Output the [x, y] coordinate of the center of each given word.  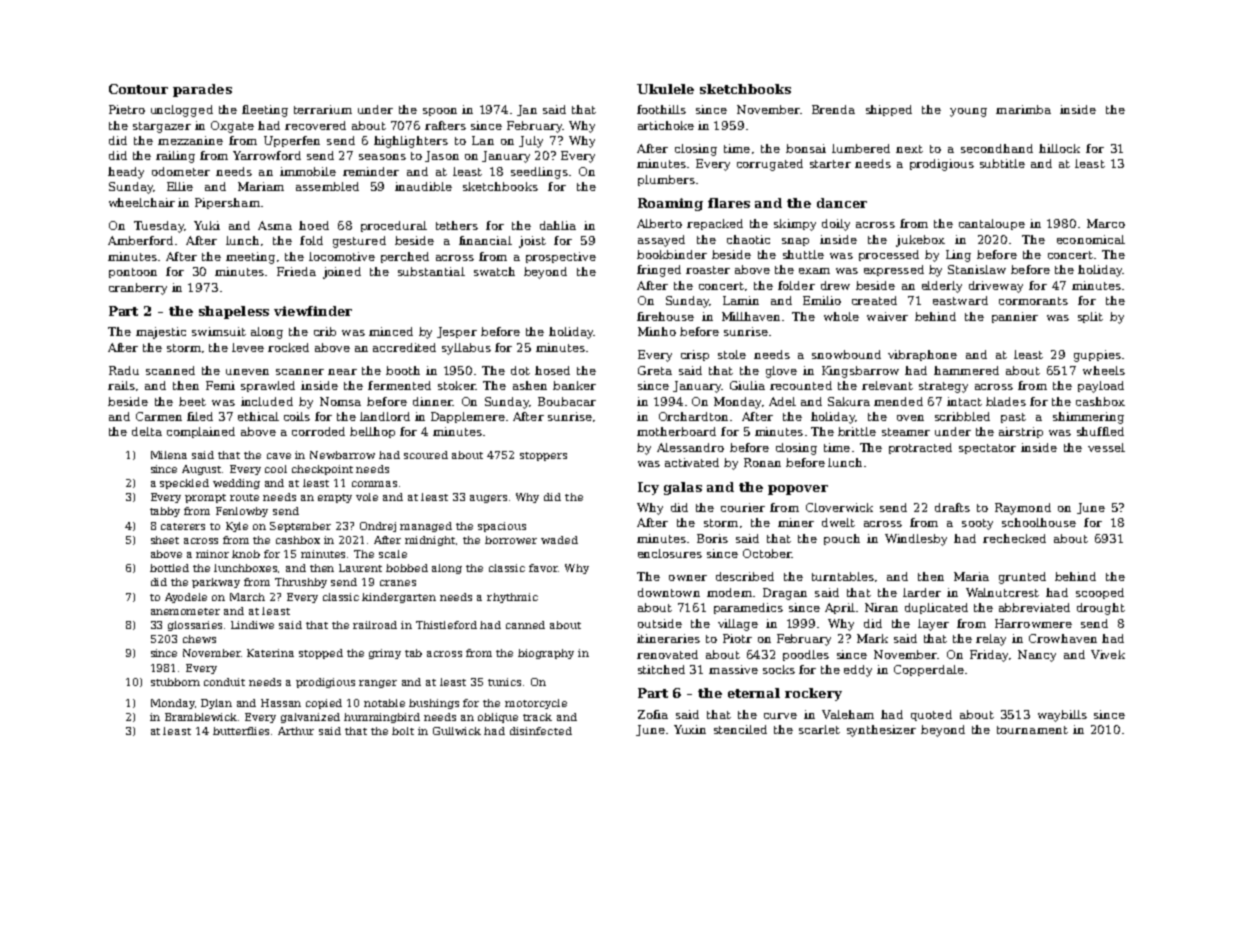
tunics [504, 682]
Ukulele [665, 89]
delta [147, 431]
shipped [889, 110]
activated [692, 462]
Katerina [270, 653]
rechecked [1014, 538]
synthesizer [881, 731]
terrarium [323, 109]
